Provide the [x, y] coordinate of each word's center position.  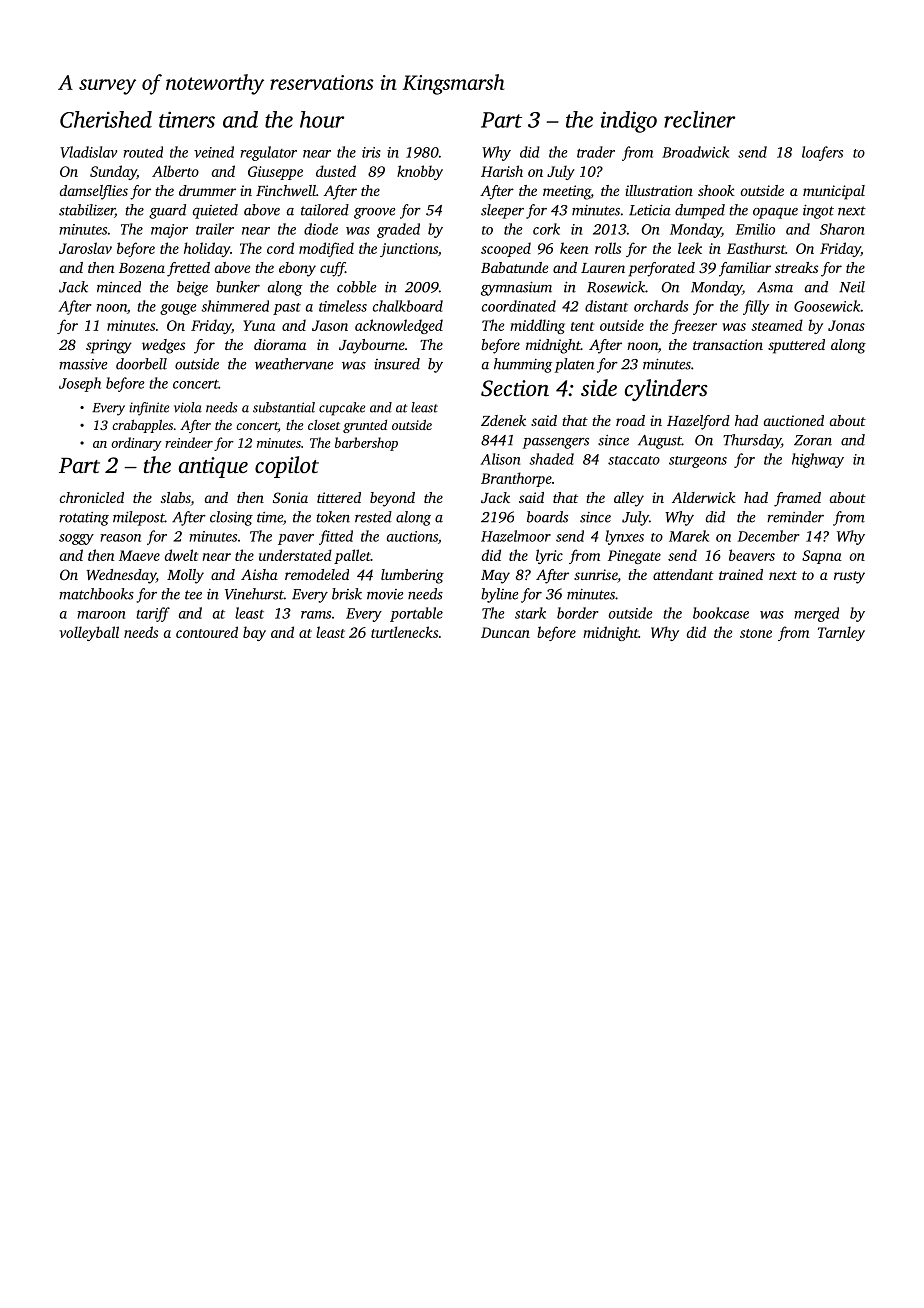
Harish [502, 171]
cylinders [666, 390]
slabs [176, 499]
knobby [420, 172]
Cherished [106, 119]
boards [547, 517]
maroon [101, 615]
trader [596, 152]
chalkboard [408, 306]
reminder [795, 517]
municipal [834, 192]
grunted [365, 426]
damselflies [94, 192]
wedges [163, 346]
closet [324, 425]
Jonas [846, 325]
